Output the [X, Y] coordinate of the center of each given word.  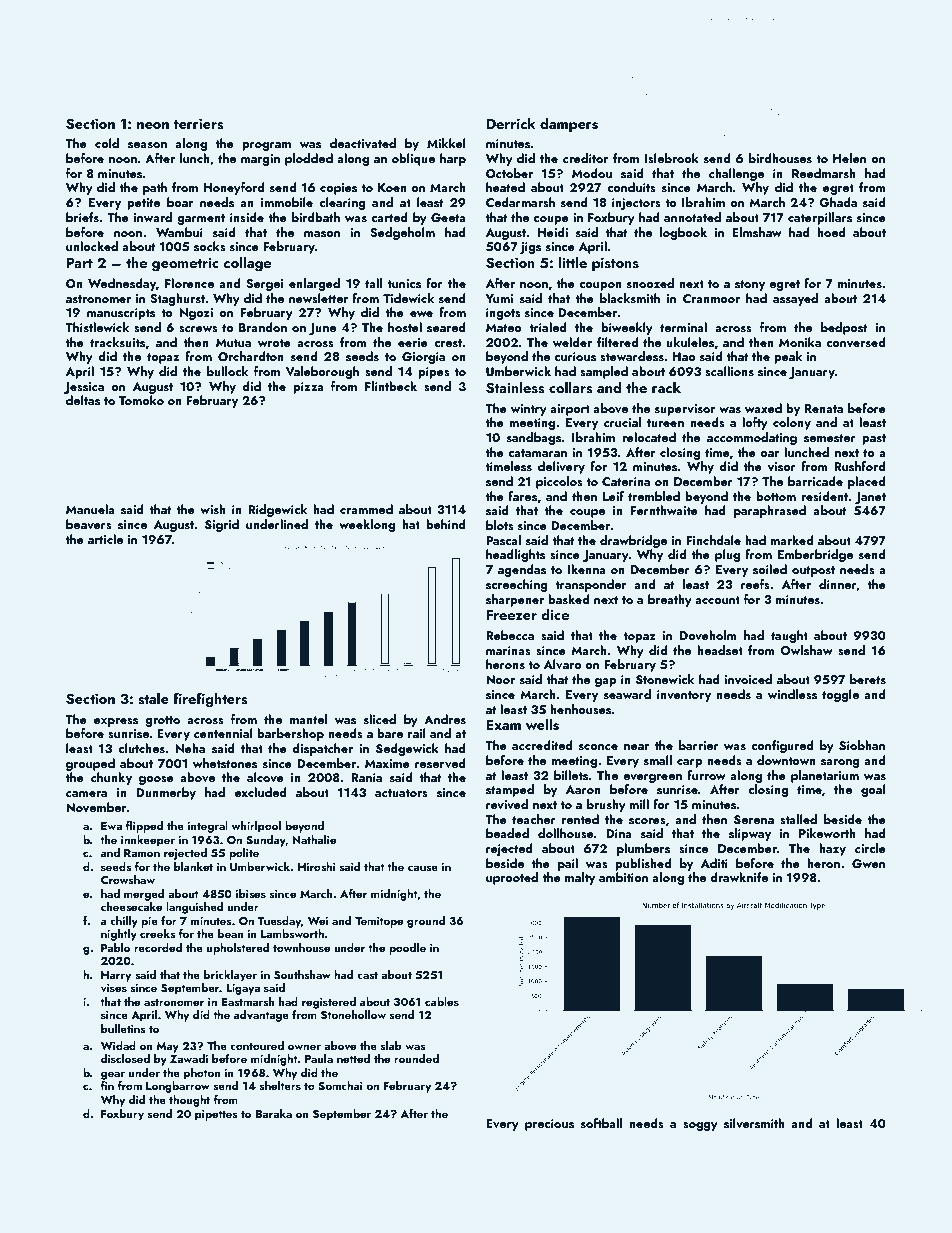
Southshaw [302, 974]
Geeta [448, 218]
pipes [434, 373]
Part [79, 263]
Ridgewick [277, 510]
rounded [416, 1058]
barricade [815, 481]
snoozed [650, 283]
